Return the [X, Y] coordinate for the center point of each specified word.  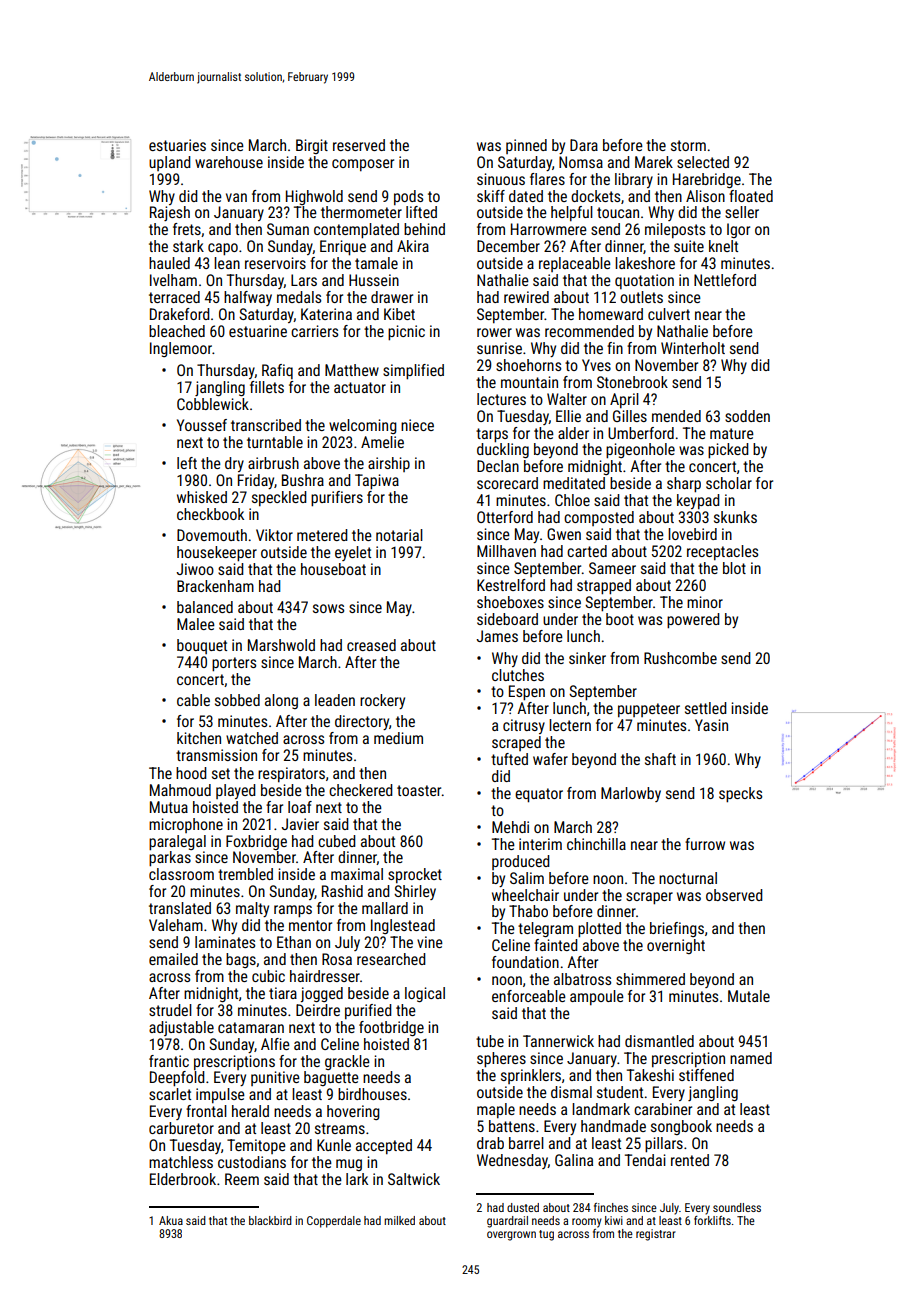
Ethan [294, 942]
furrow [705, 844]
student [620, 1092]
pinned [526, 146]
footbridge [391, 1028]
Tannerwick [558, 1041]
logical [425, 994]
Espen [527, 693]
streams [340, 1128]
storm [688, 145]
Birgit [312, 146]
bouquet [202, 646]
